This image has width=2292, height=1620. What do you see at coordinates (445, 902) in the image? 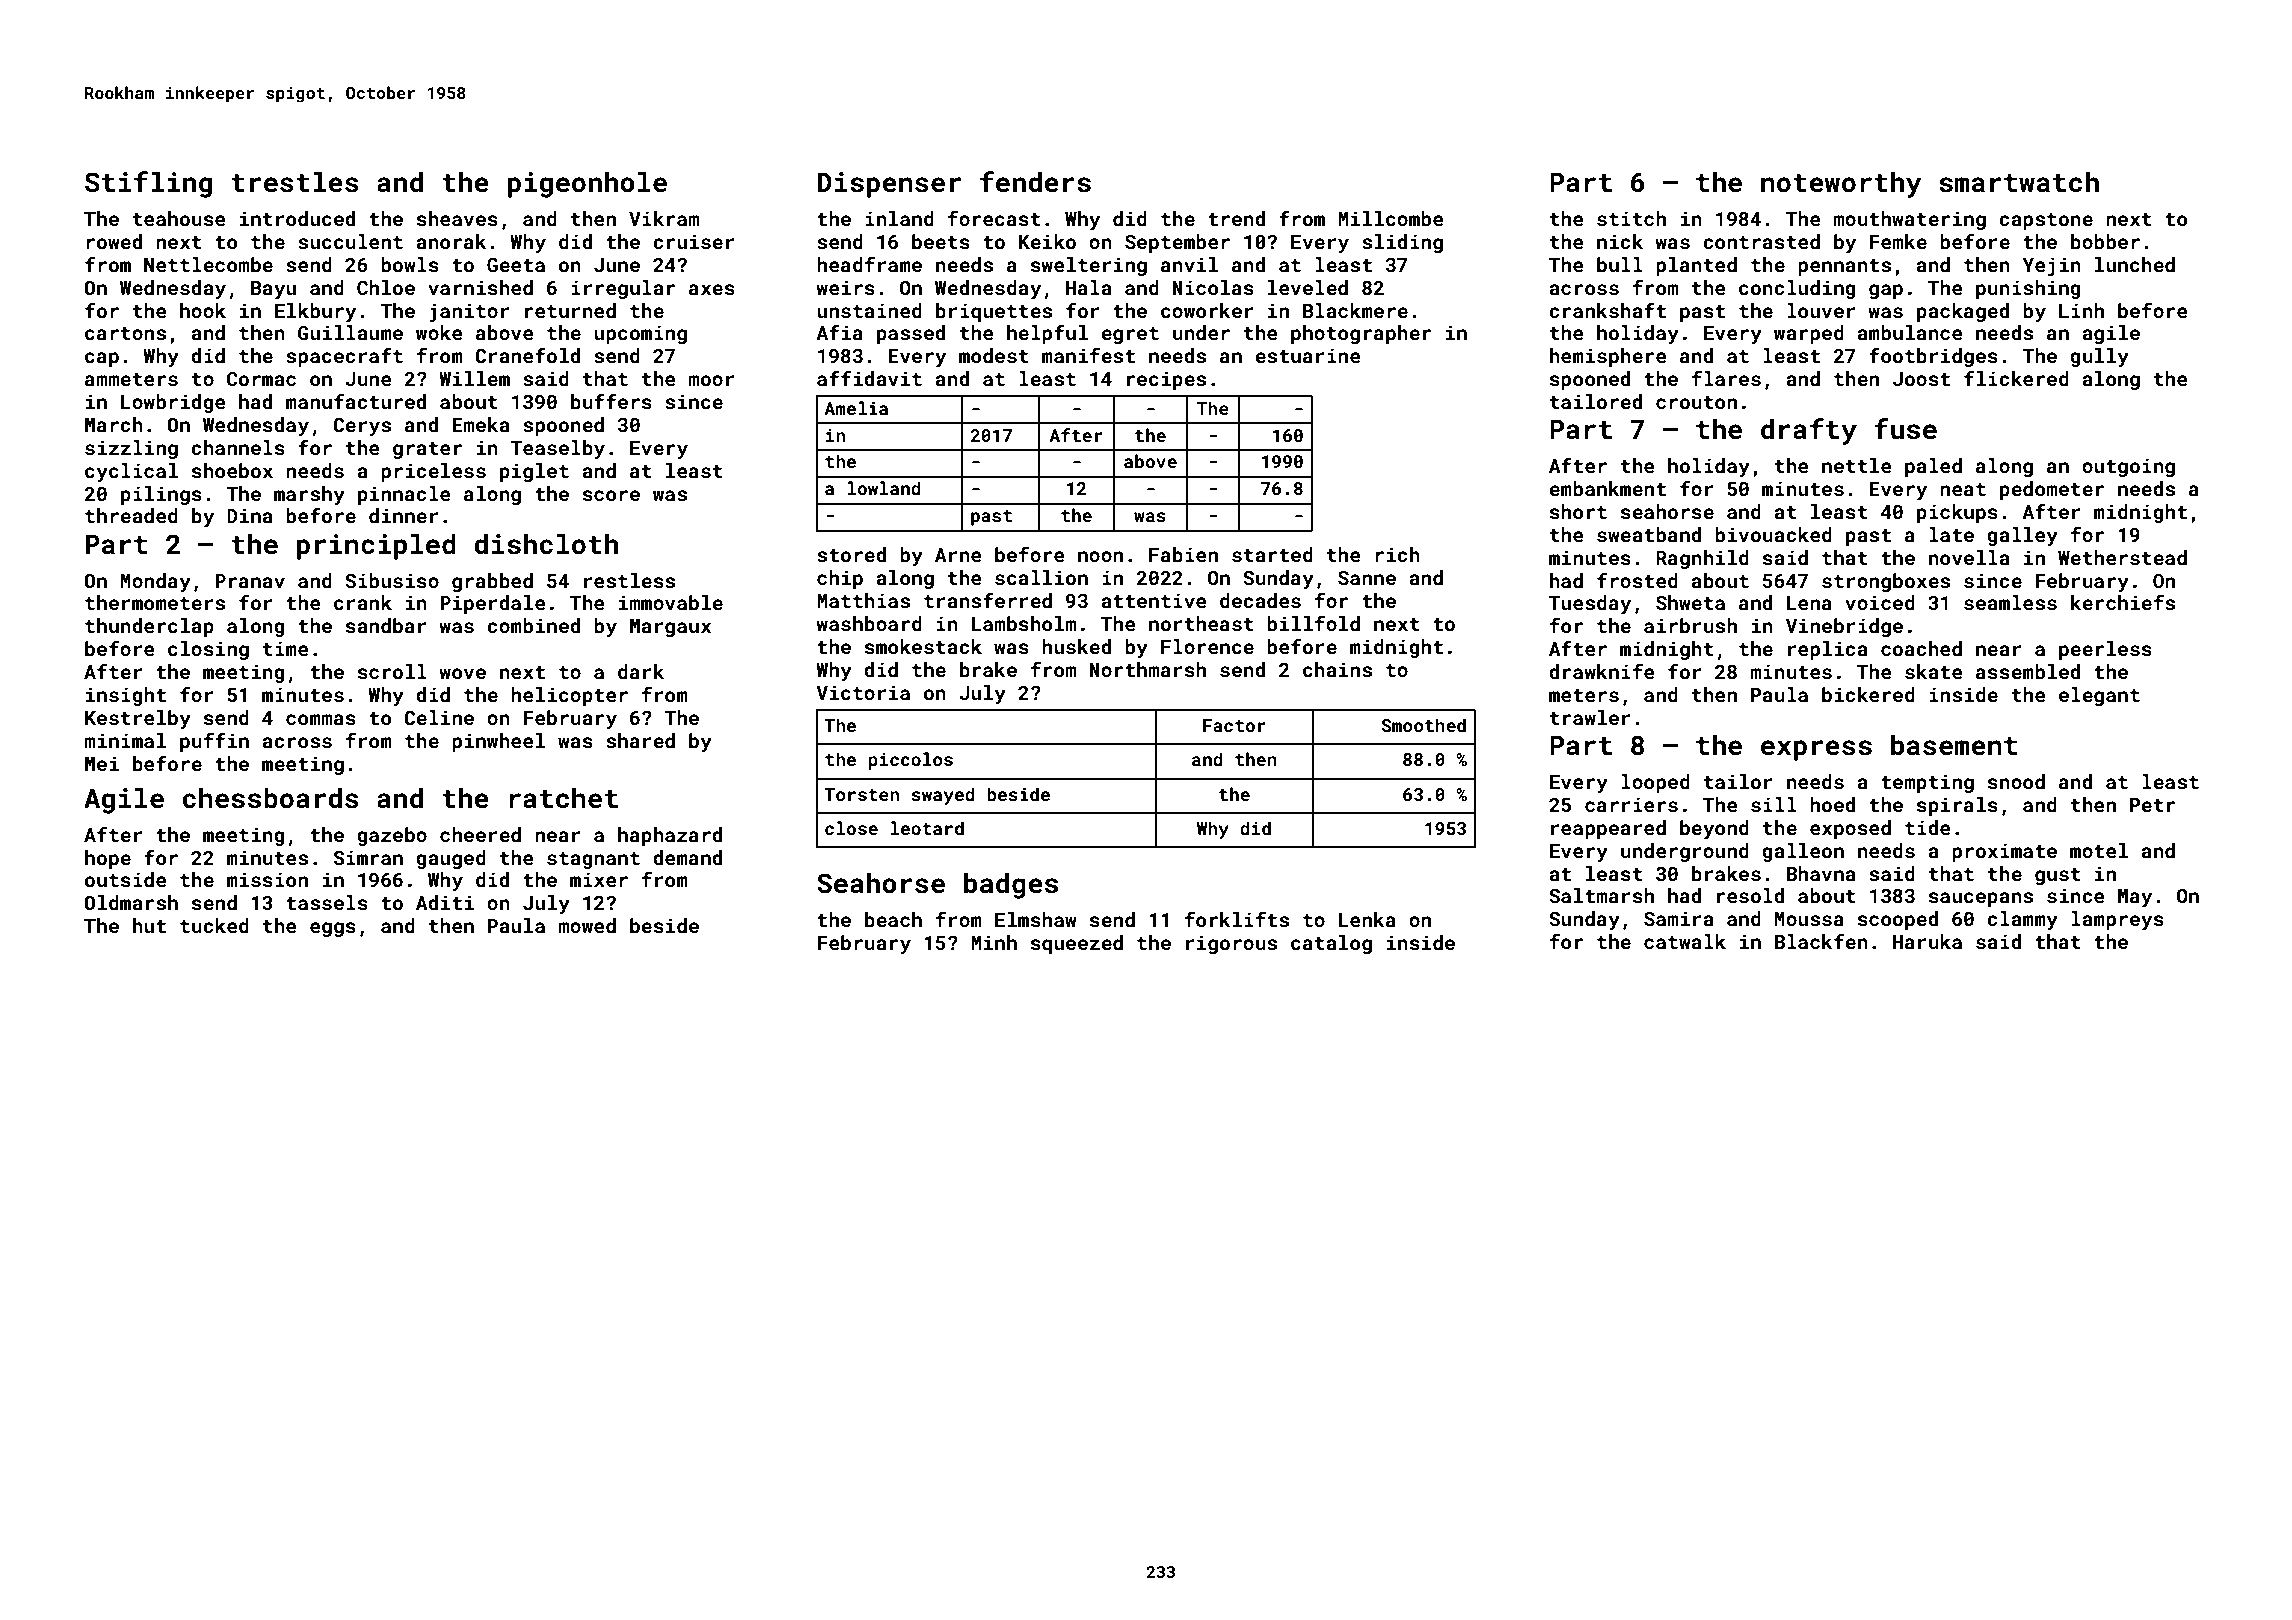
I see `Aditi` at bounding box center [445, 902].
